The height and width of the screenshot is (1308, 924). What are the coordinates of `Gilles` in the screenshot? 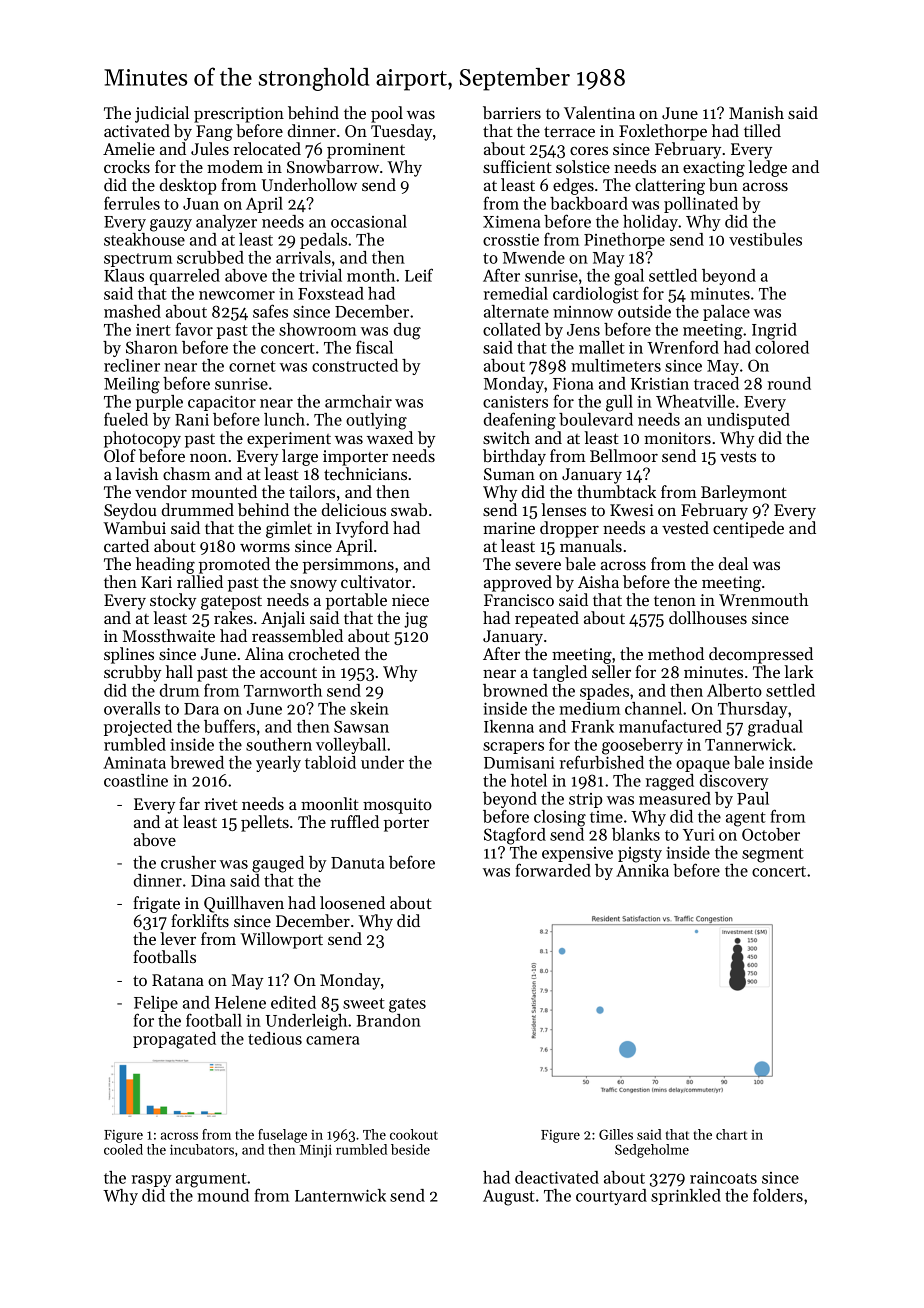 It's located at (616, 1134).
